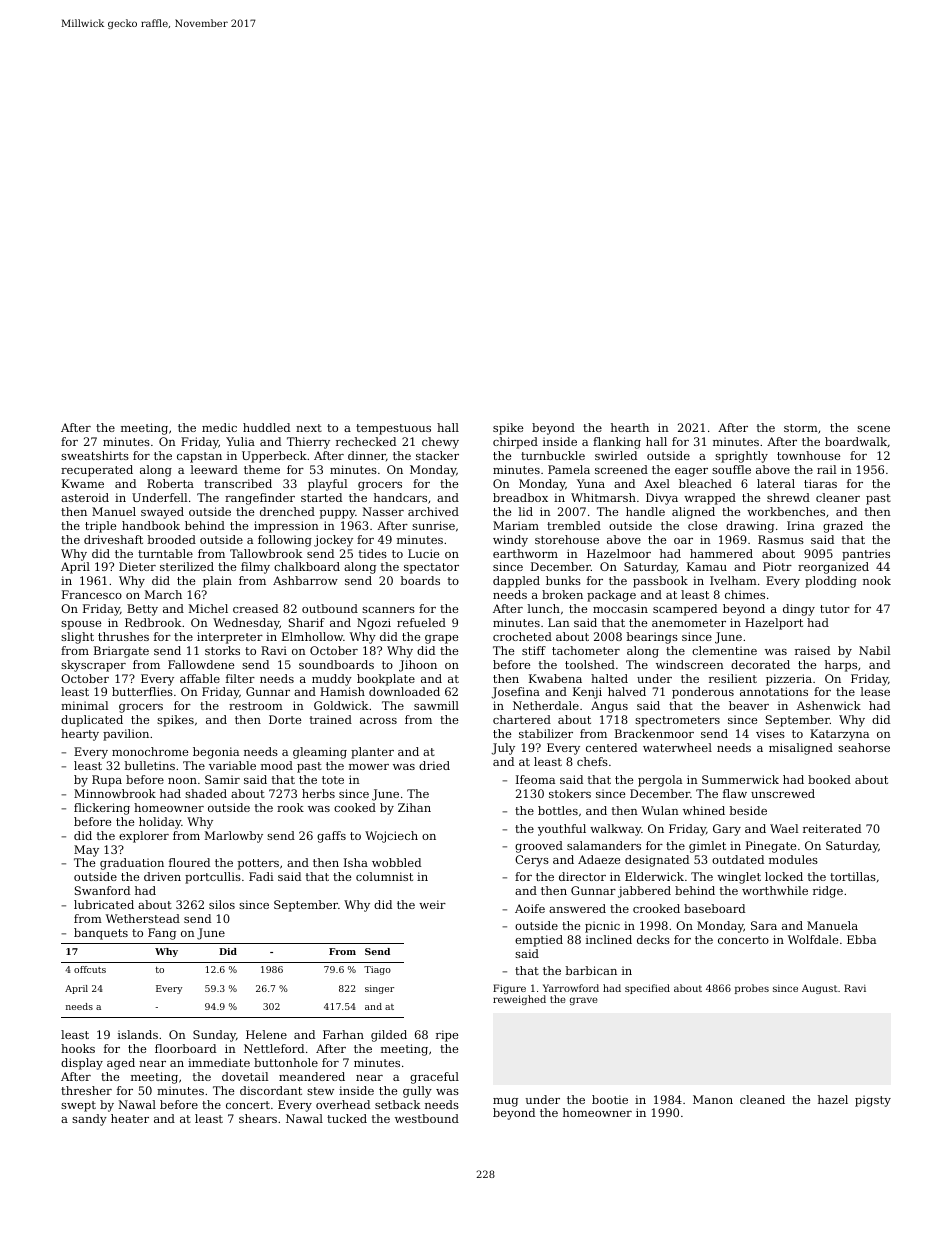 Image resolution: width=952 pixels, height=1233 pixels. Describe the element at coordinates (532, 861) in the page. I see `Cerys` at that location.
